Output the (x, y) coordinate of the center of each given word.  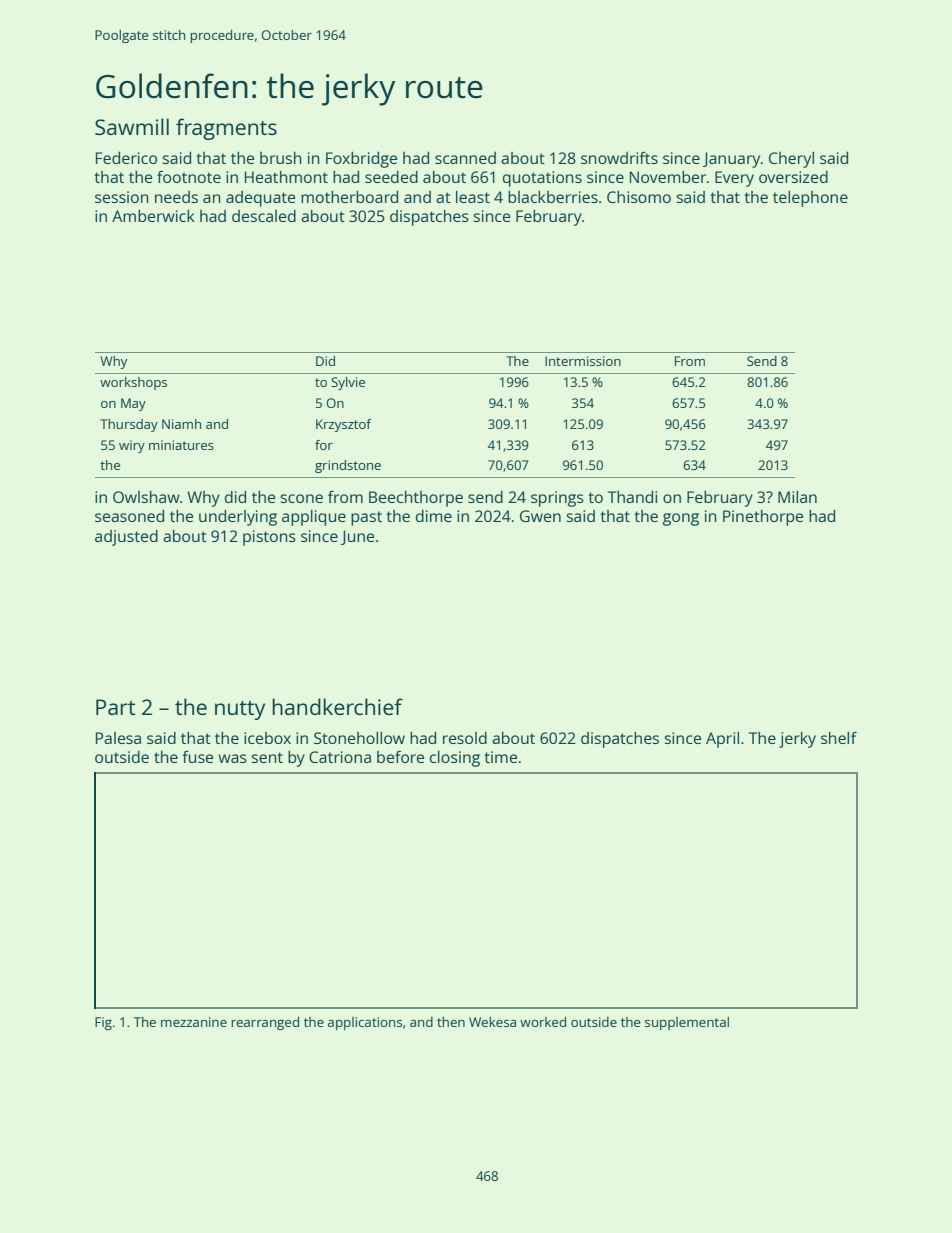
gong (681, 519)
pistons (269, 538)
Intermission (583, 361)
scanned (465, 158)
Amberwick (153, 216)
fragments (226, 129)
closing (455, 759)
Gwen (540, 516)
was (232, 758)
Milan (797, 497)
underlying (238, 518)
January (731, 160)
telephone (810, 199)
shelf (839, 738)
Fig (103, 1023)
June (357, 537)
